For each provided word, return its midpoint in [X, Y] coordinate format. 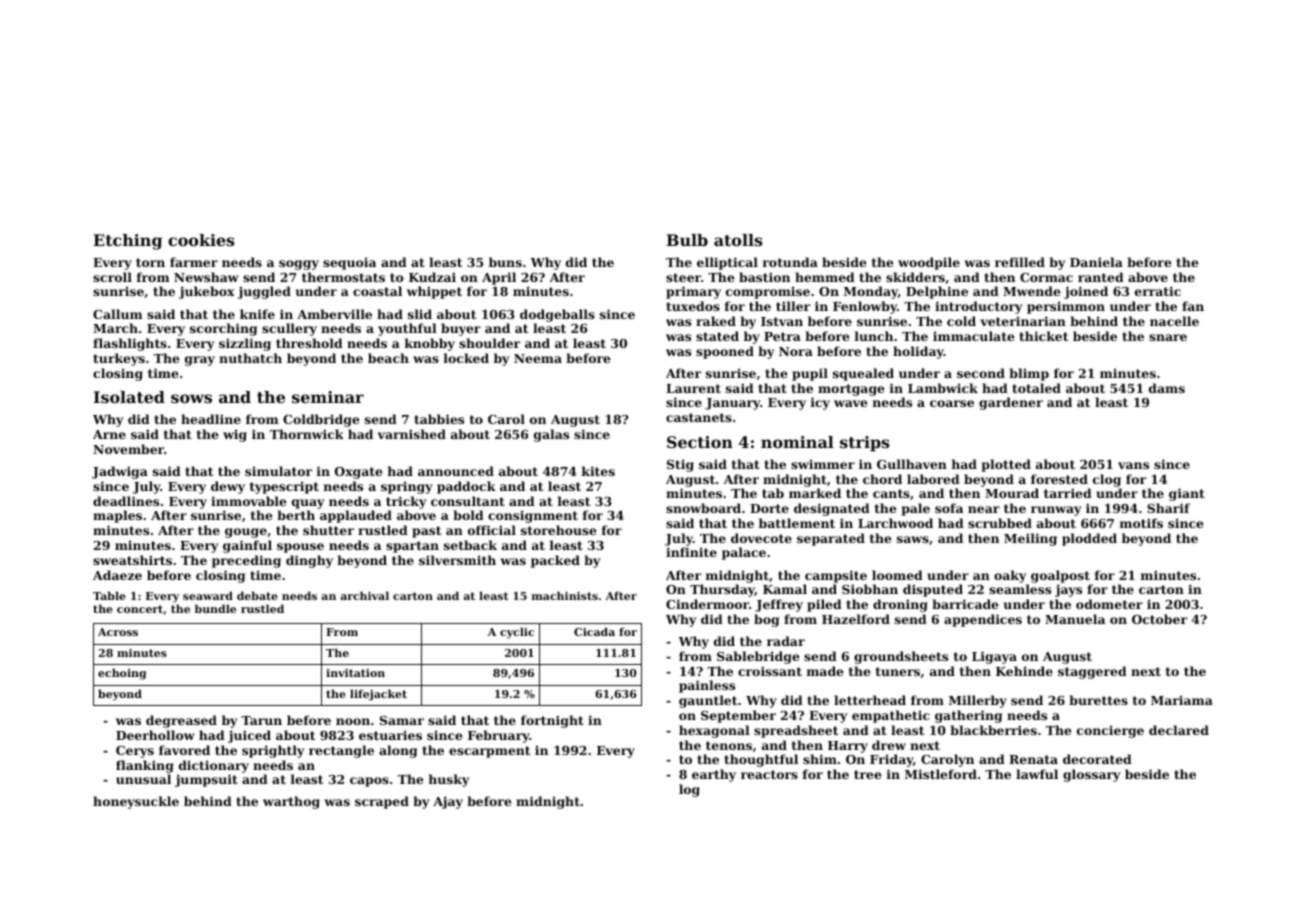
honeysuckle [136, 802]
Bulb [687, 240]
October [1159, 619]
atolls [738, 240]
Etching [128, 242]
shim [820, 759]
